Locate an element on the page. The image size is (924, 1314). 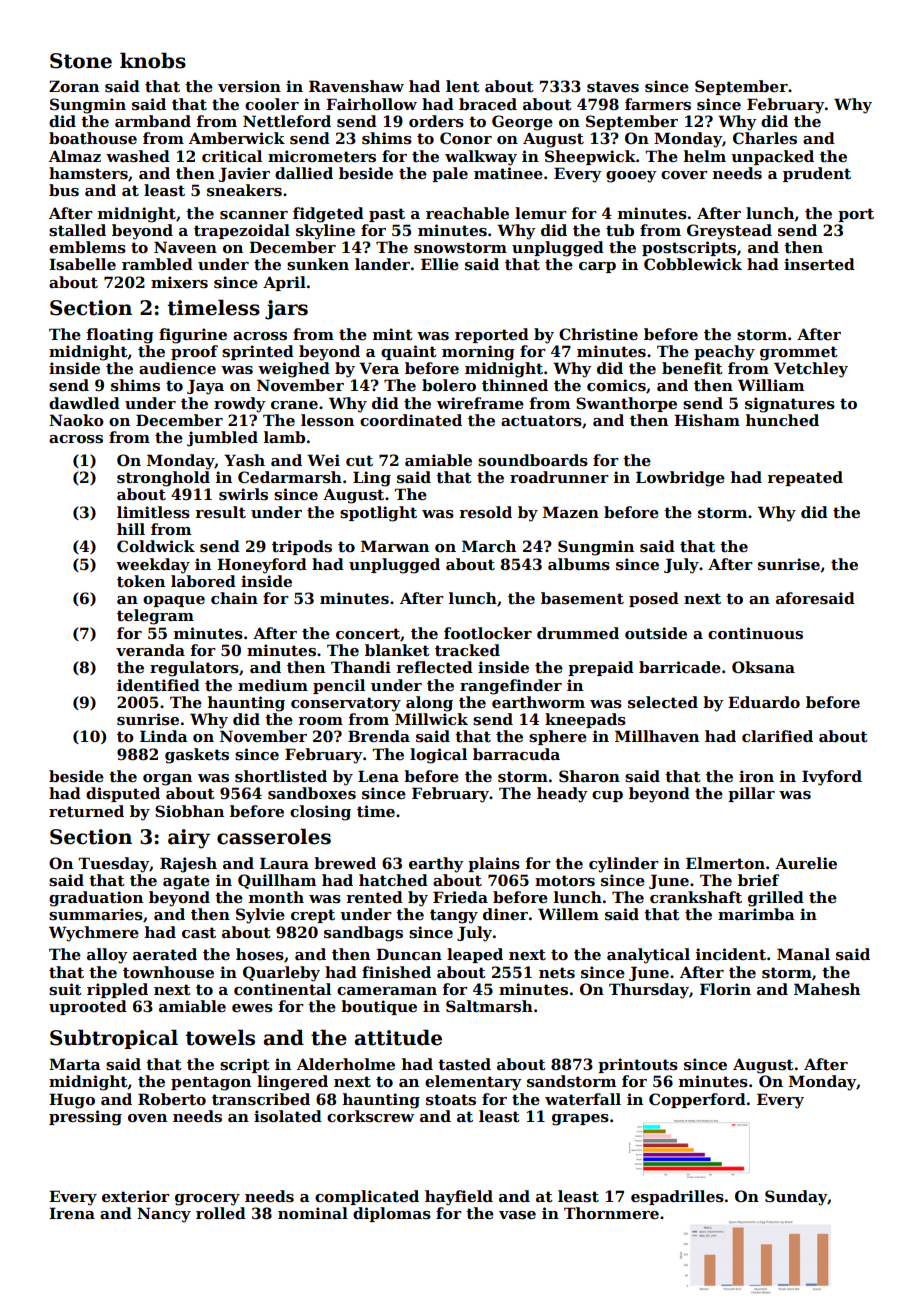
knobs is located at coordinates (153, 60).
